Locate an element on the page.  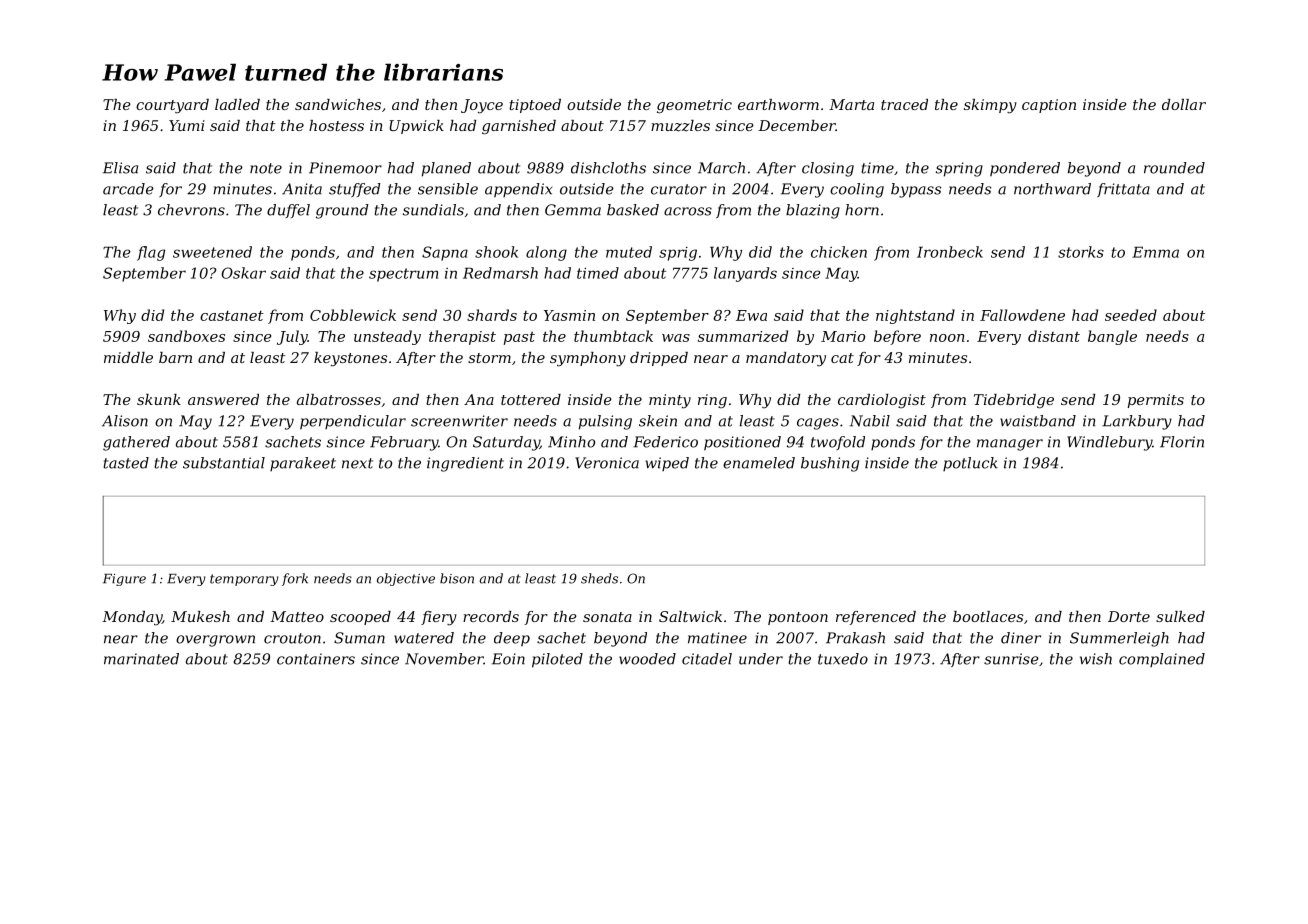
storks is located at coordinates (1081, 252).
